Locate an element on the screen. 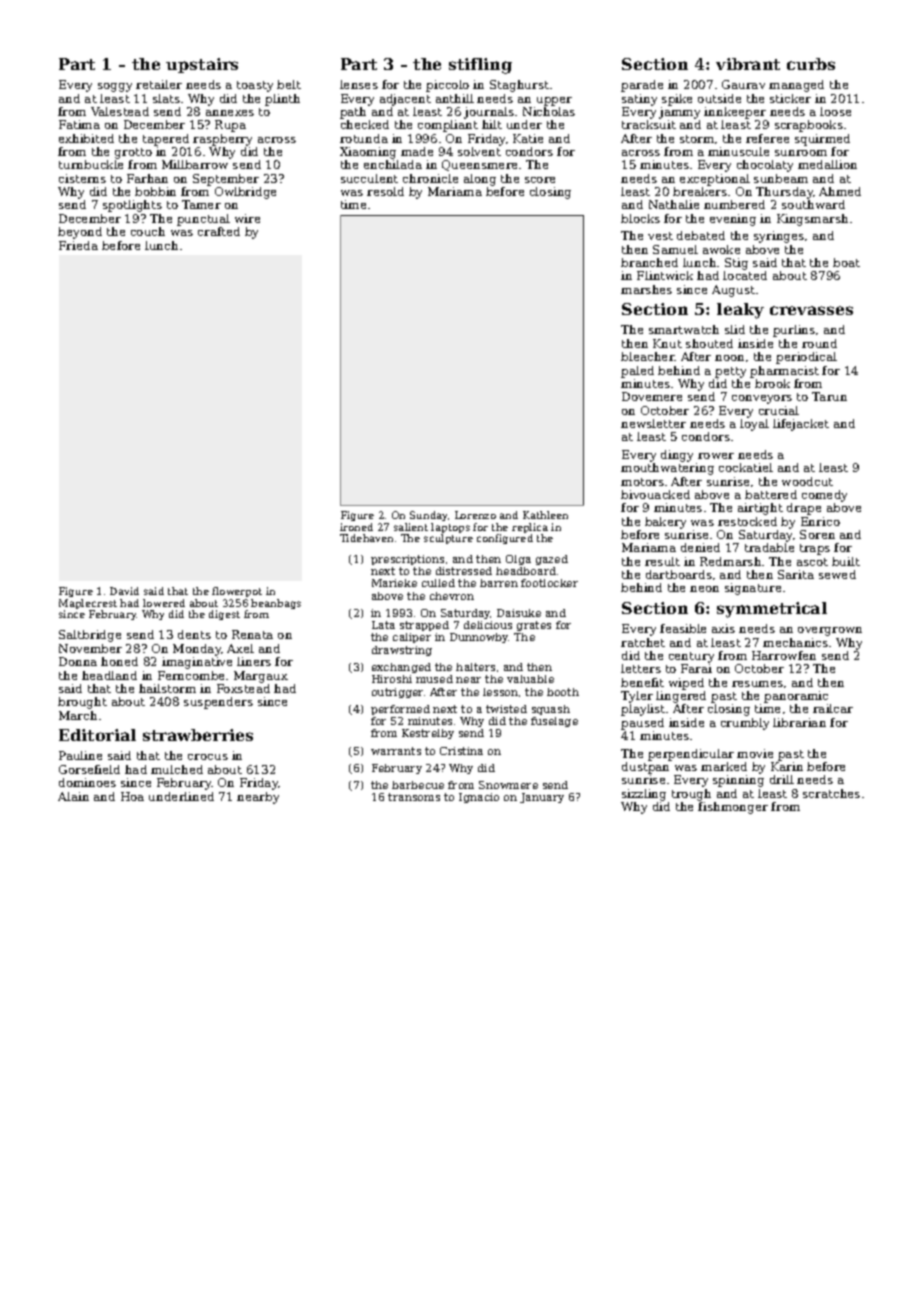 The height and width of the screenshot is (1308, 924). curbs is located at coordinates (811, 64).
